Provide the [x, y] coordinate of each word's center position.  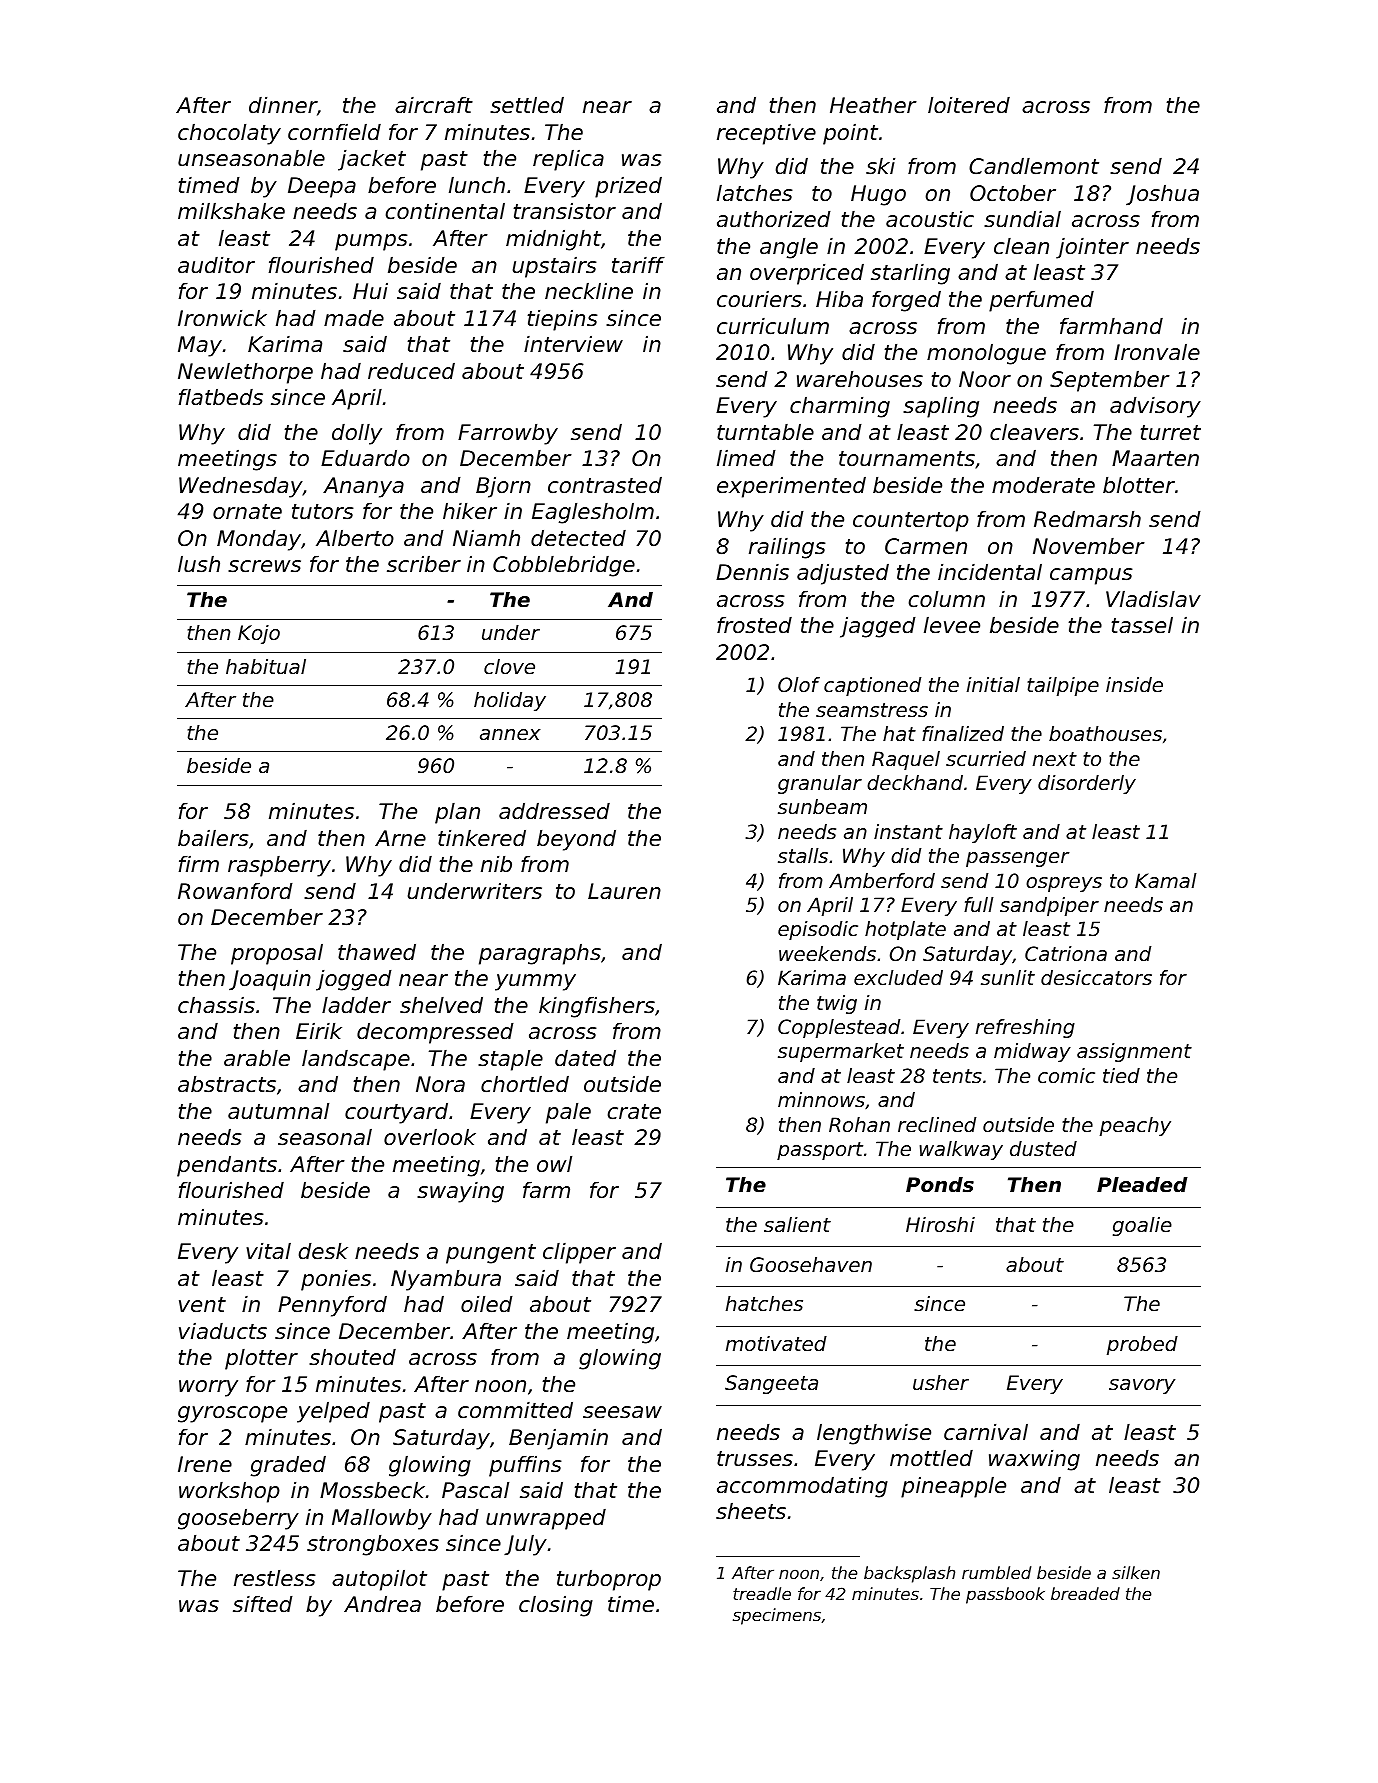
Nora [440, 1084]
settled [527, 105]
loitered [969, 105]
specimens [777, 1616]
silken [1136, 1572]
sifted [263, 1604]
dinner [283, 105]
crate [634, 1112]
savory [1142, 1386]
